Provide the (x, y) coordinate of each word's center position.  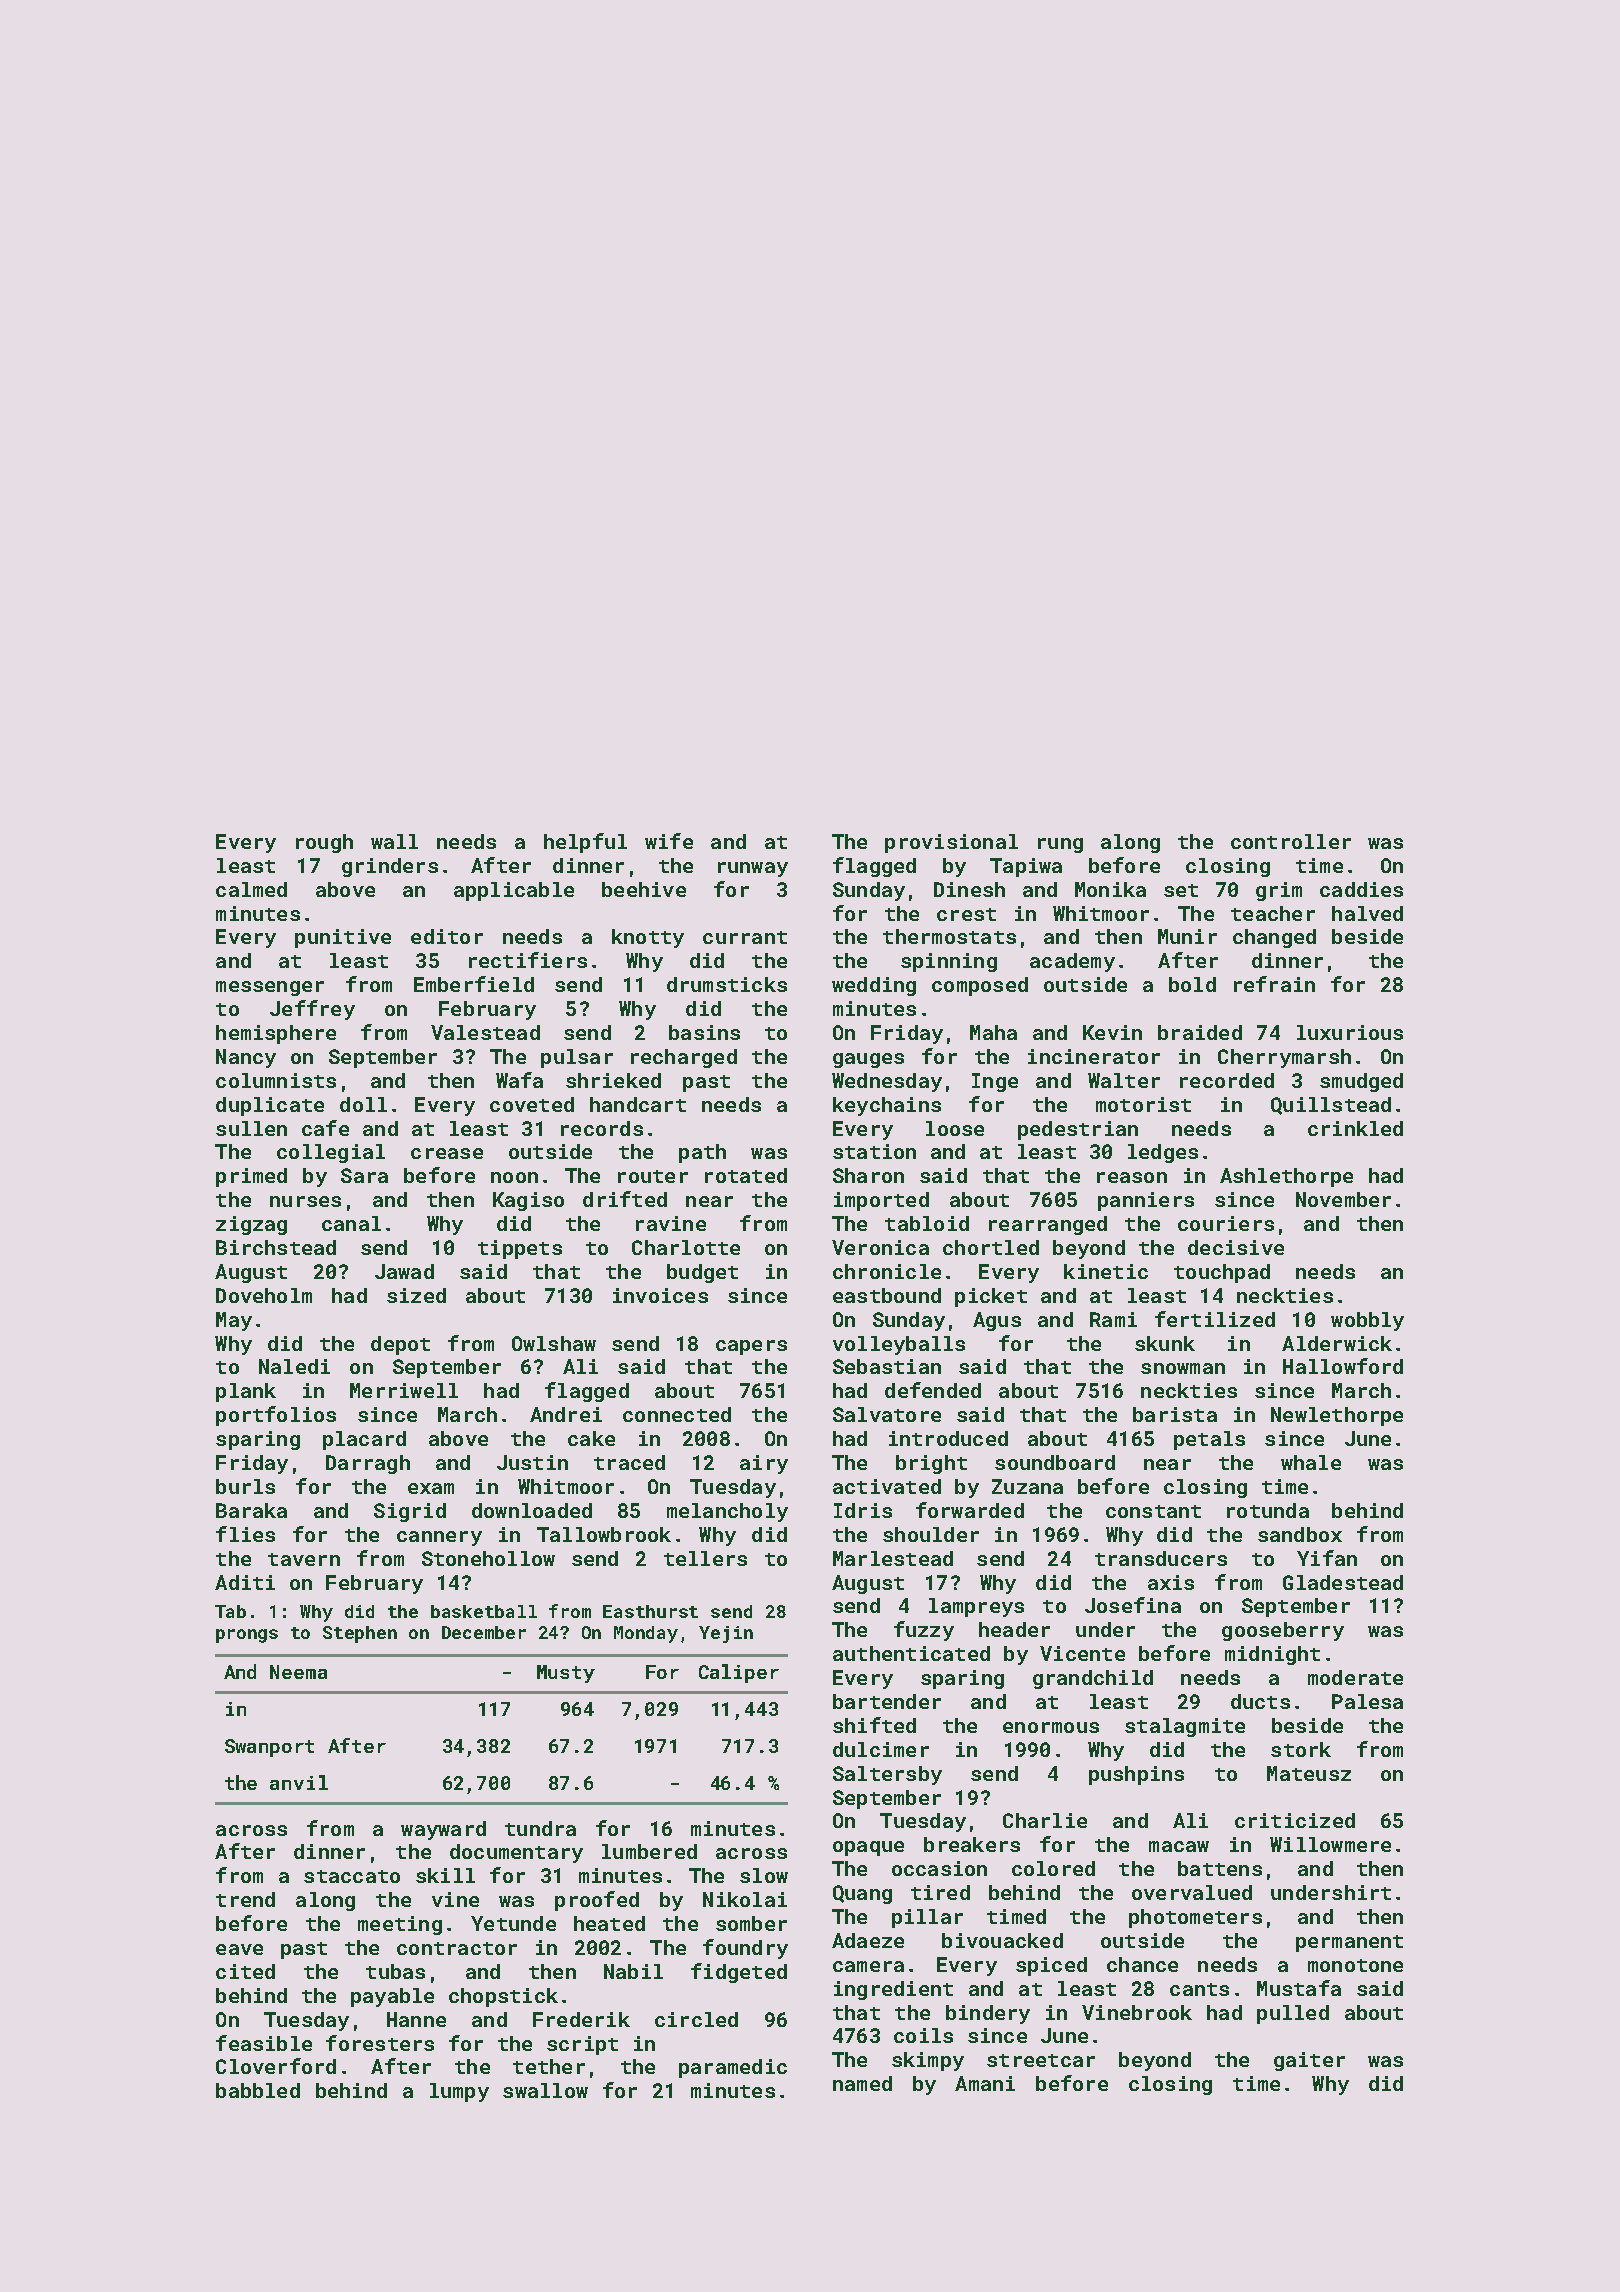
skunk (1165, 1343)
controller (1291, 841)
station (874, 1151)
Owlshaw (554, 1343)
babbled (258, 2090)
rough (324, 843)
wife (669, 841)
